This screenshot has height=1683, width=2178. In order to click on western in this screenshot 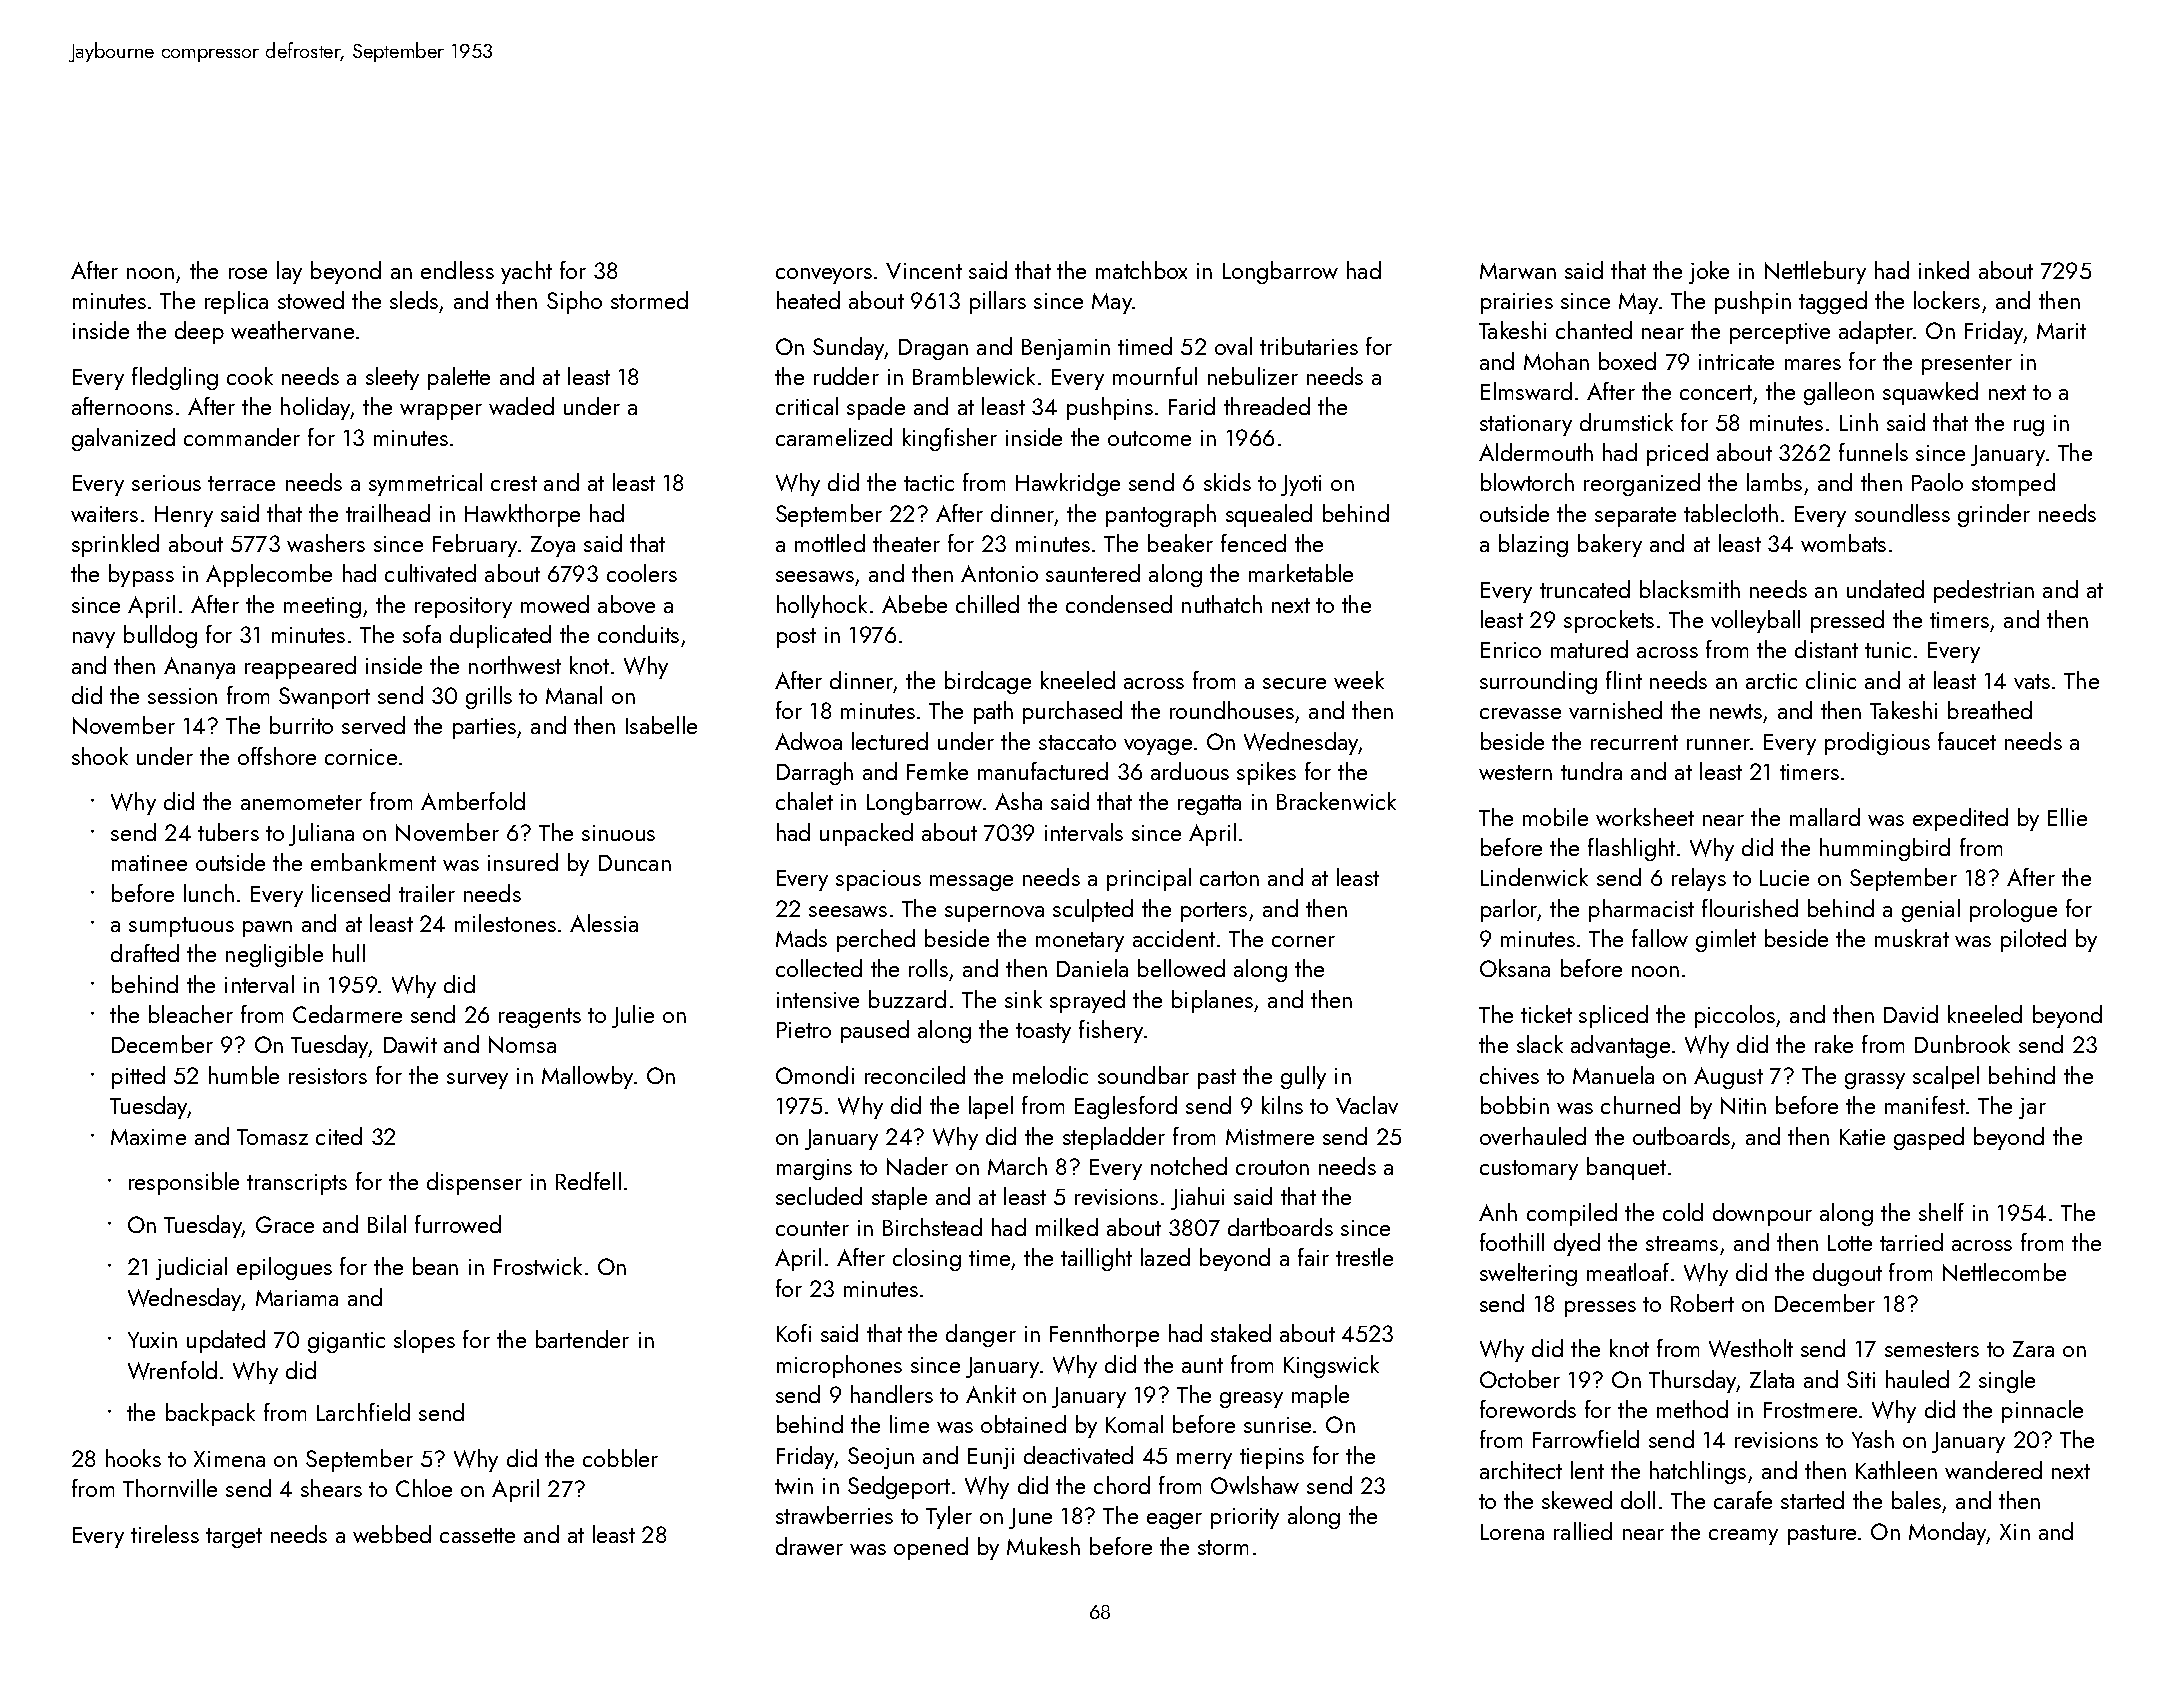, I will do `click(1515, 772)`.
